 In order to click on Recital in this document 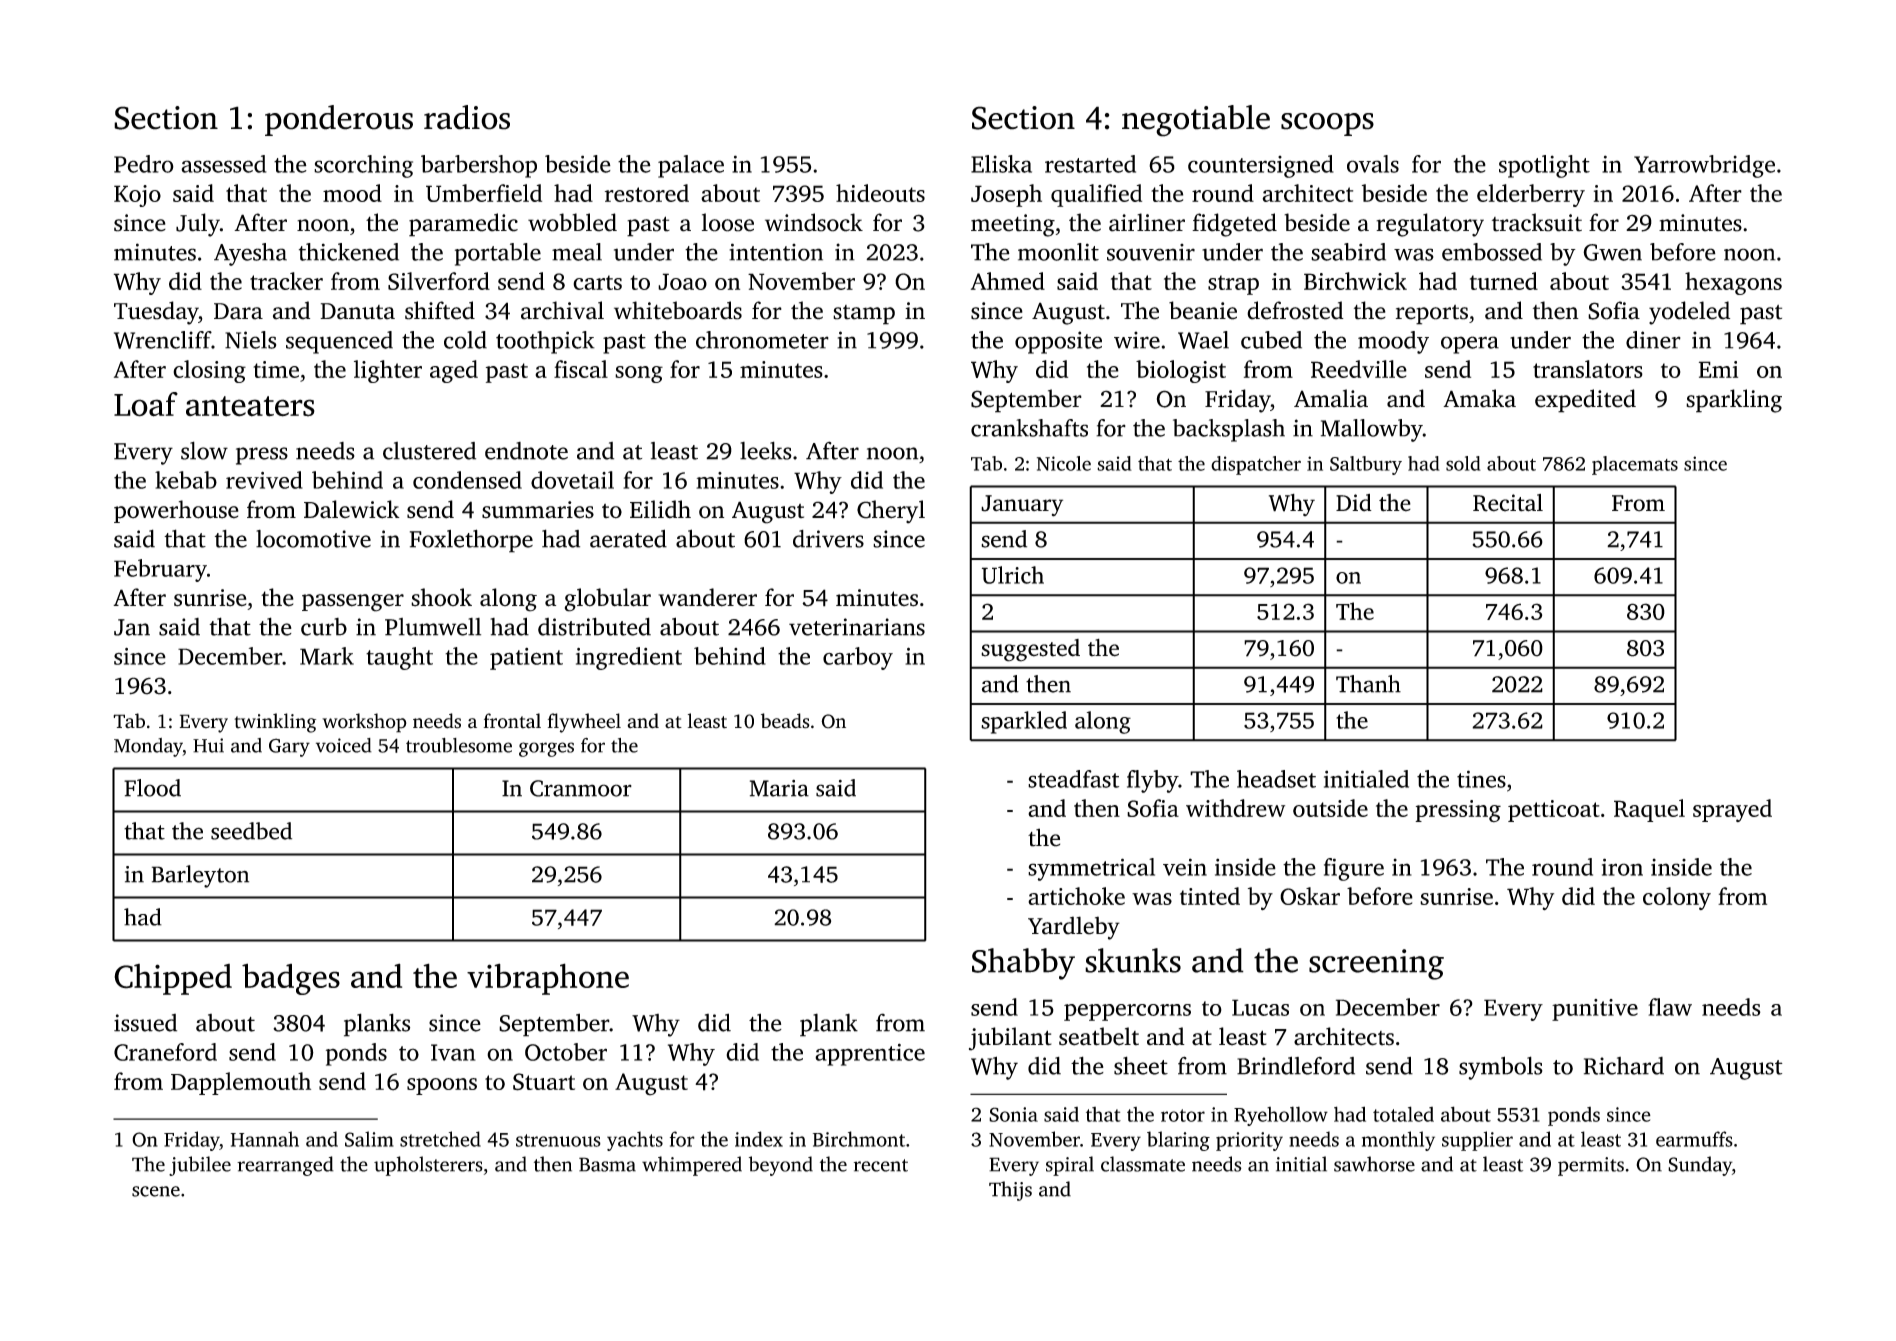, I will do `click(1508, 503)`.
